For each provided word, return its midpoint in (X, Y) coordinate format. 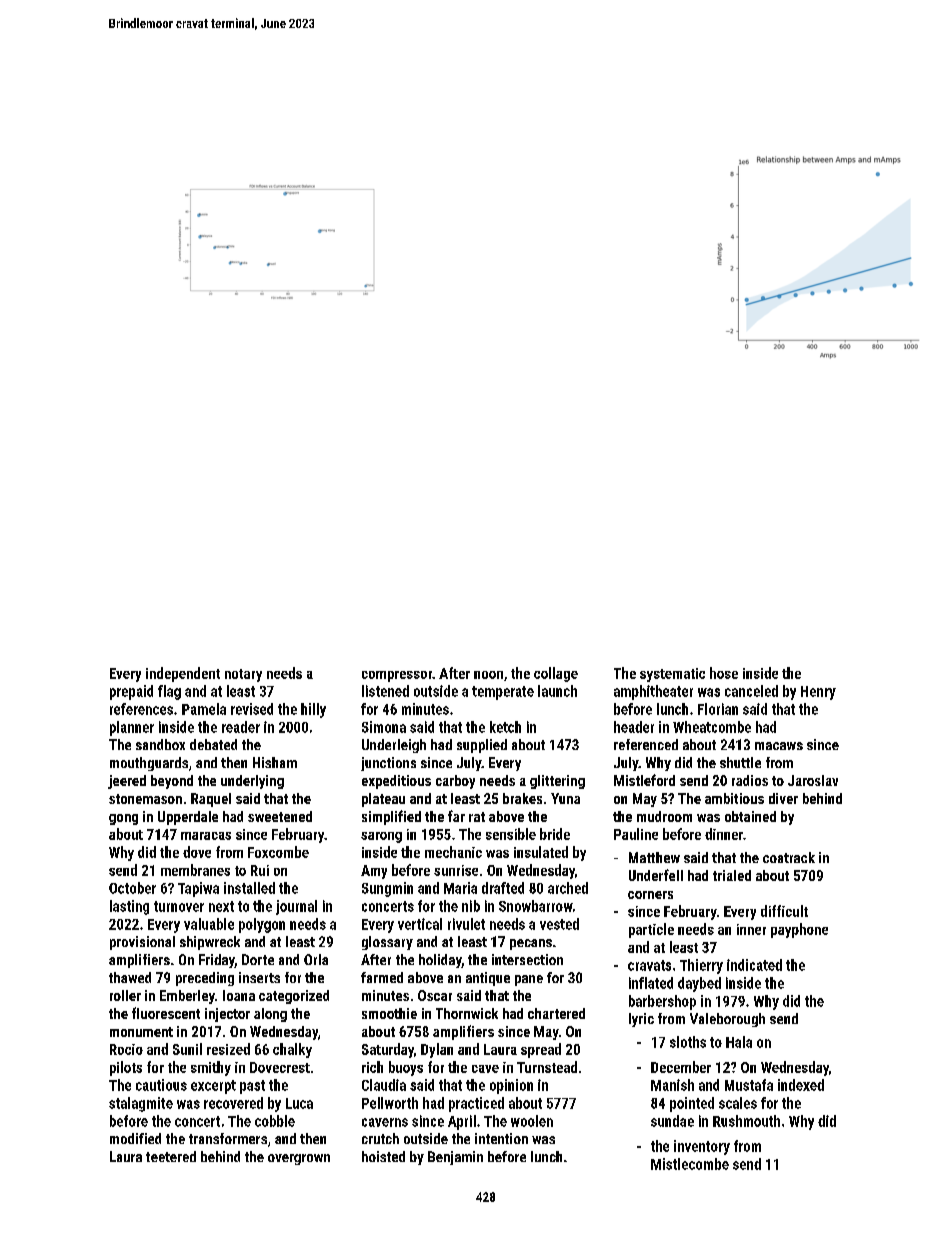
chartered (556, 1013)
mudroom (664, 816)
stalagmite (141, 1104)
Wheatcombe (712, 727)
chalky (292, 1050)
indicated (754, 965)
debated (213, 744)
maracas (206, 836)
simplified (391, 817)
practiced (476, 1104)
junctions (388, 764)
